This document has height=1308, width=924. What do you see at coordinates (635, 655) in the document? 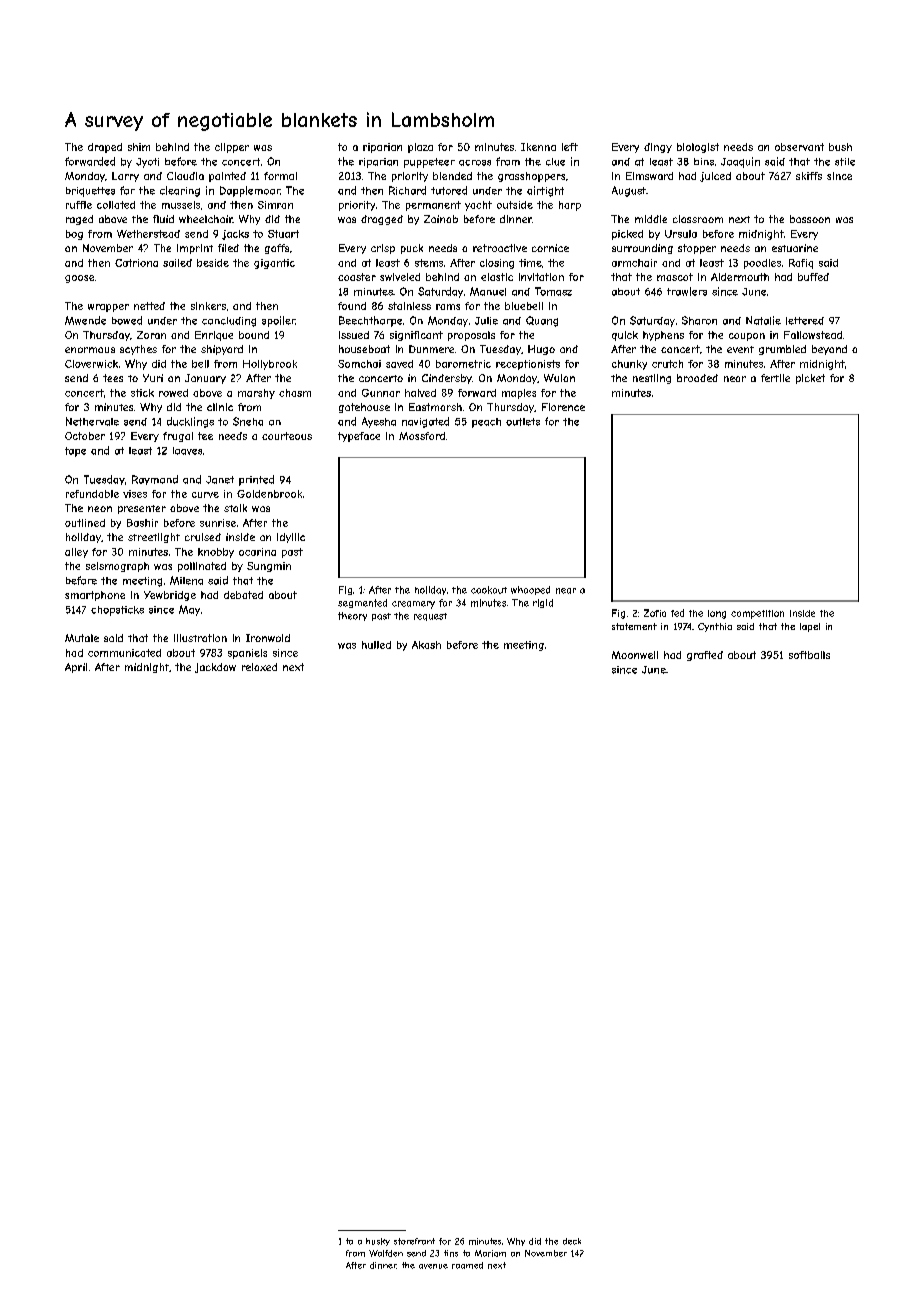
I see `Moonwell` at bounding box center [635, 655].
